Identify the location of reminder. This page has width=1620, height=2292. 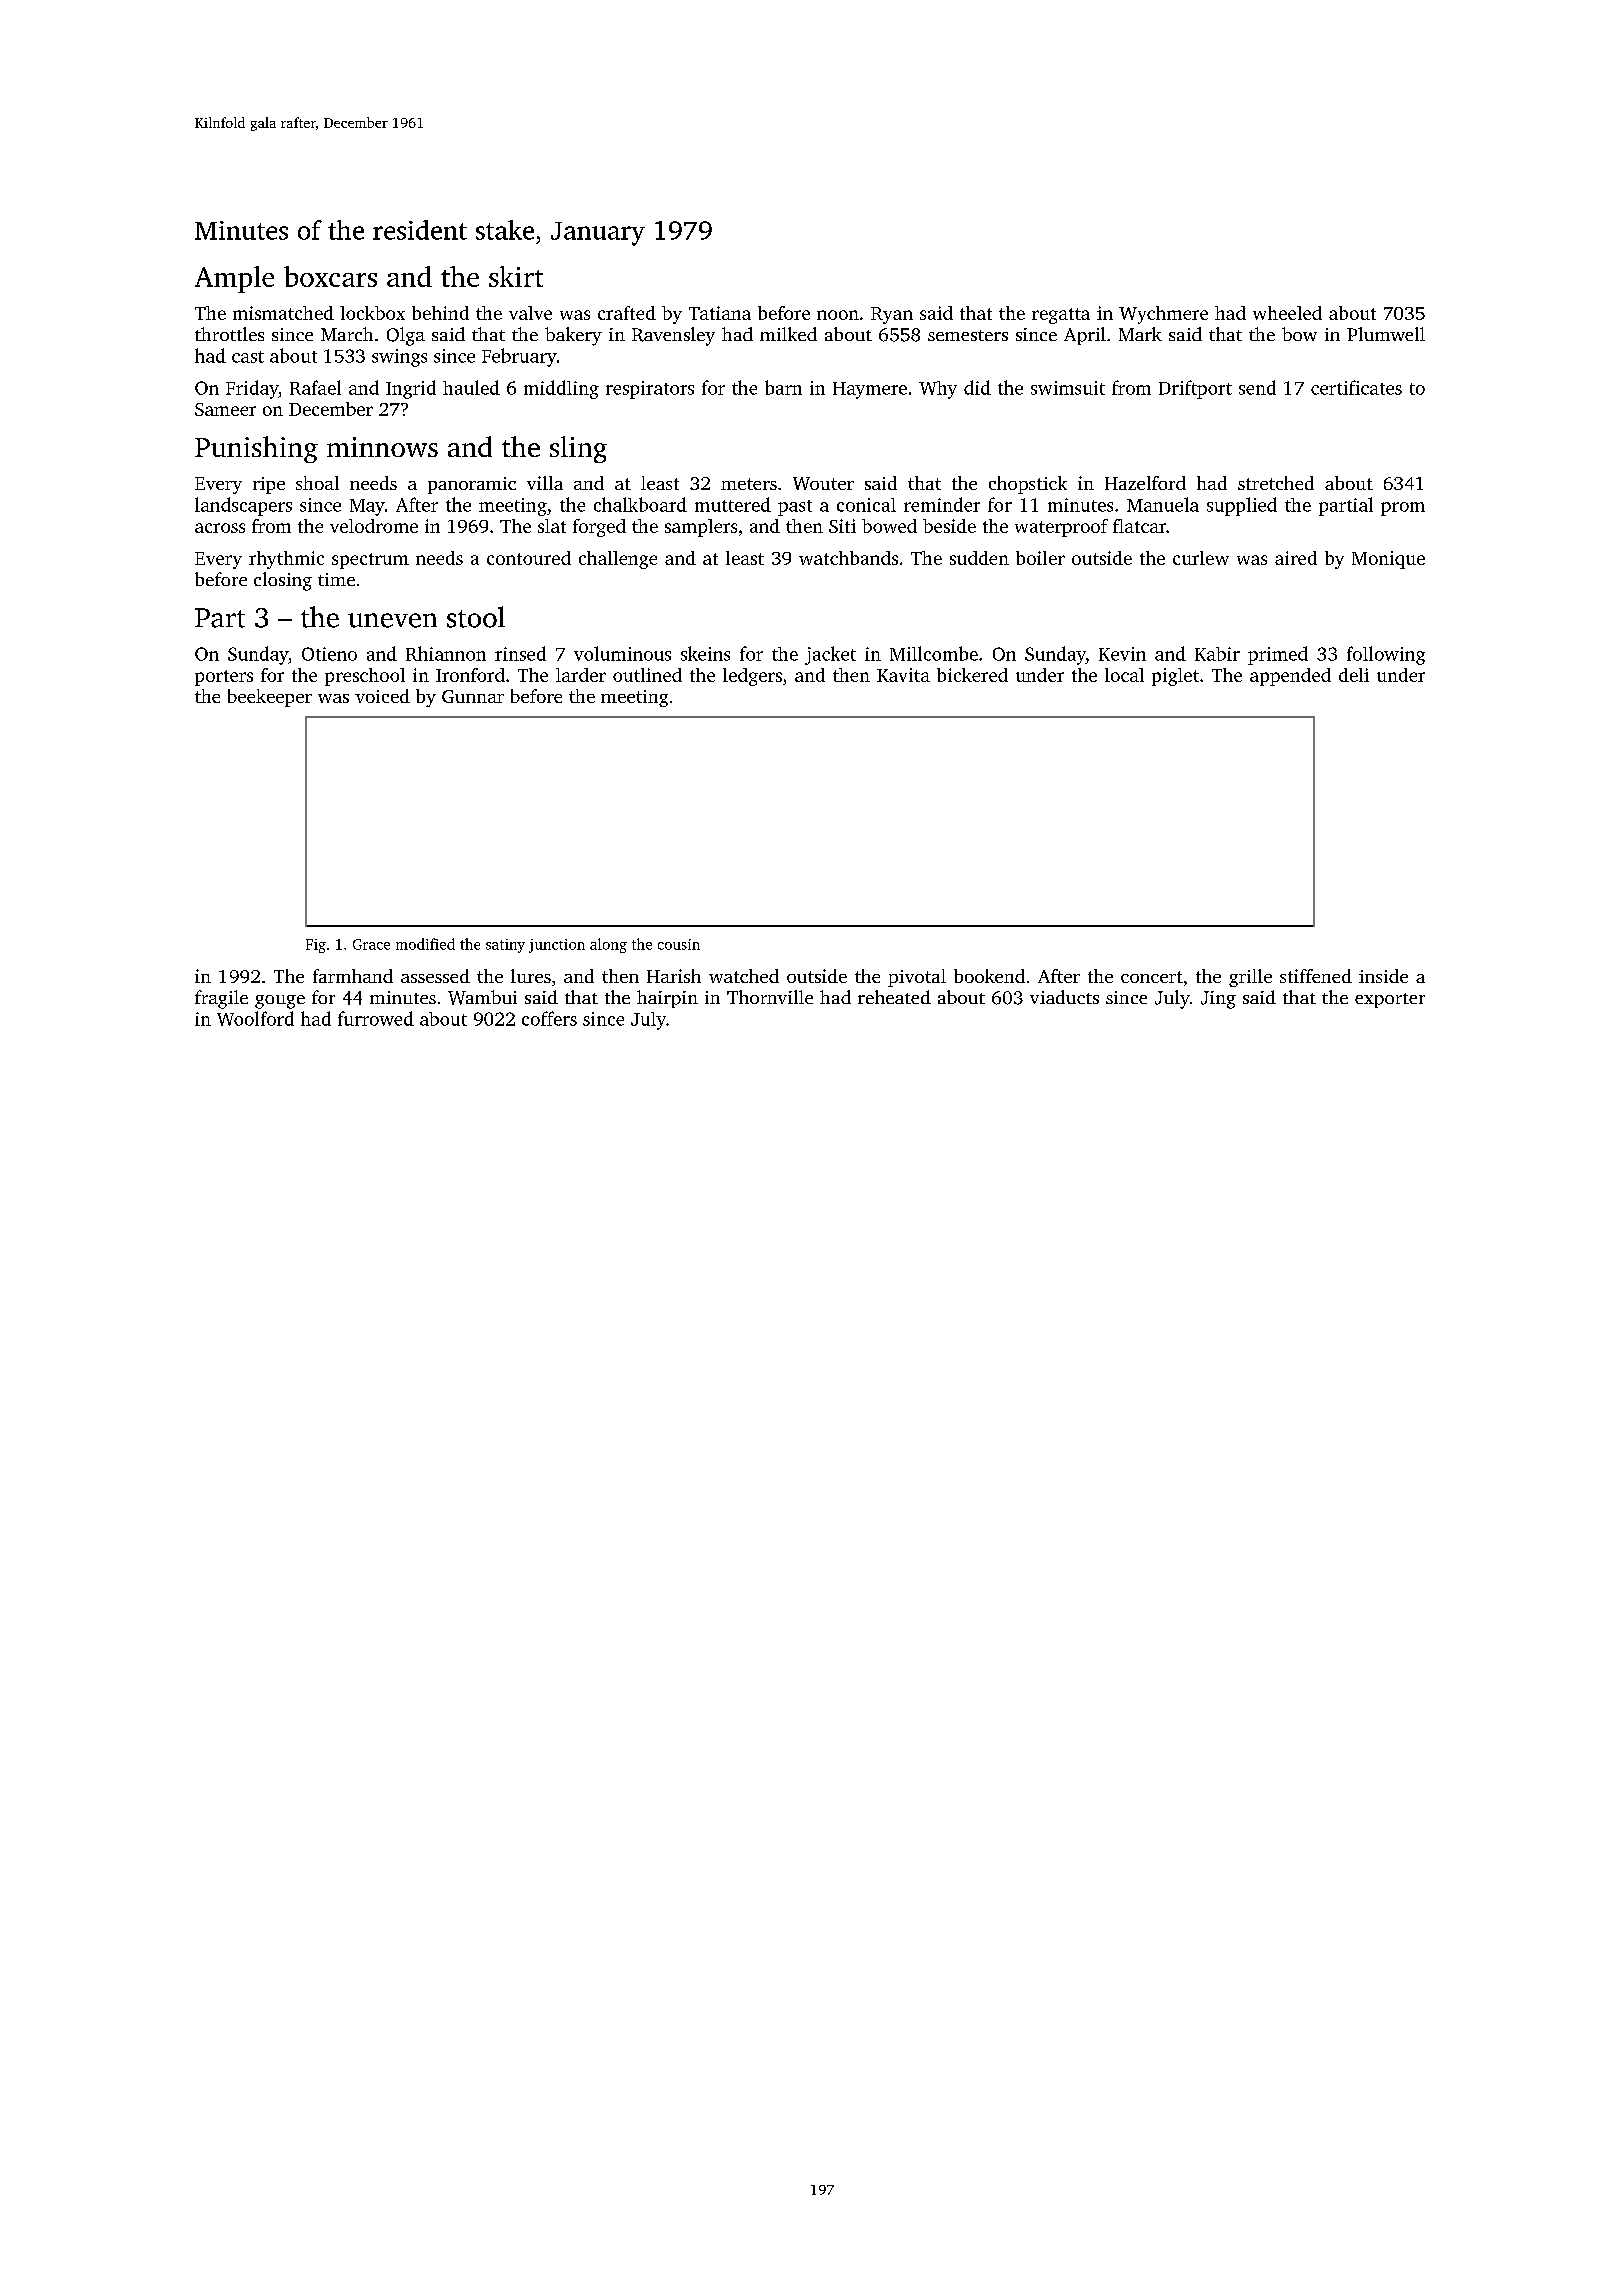
(942, 504).
